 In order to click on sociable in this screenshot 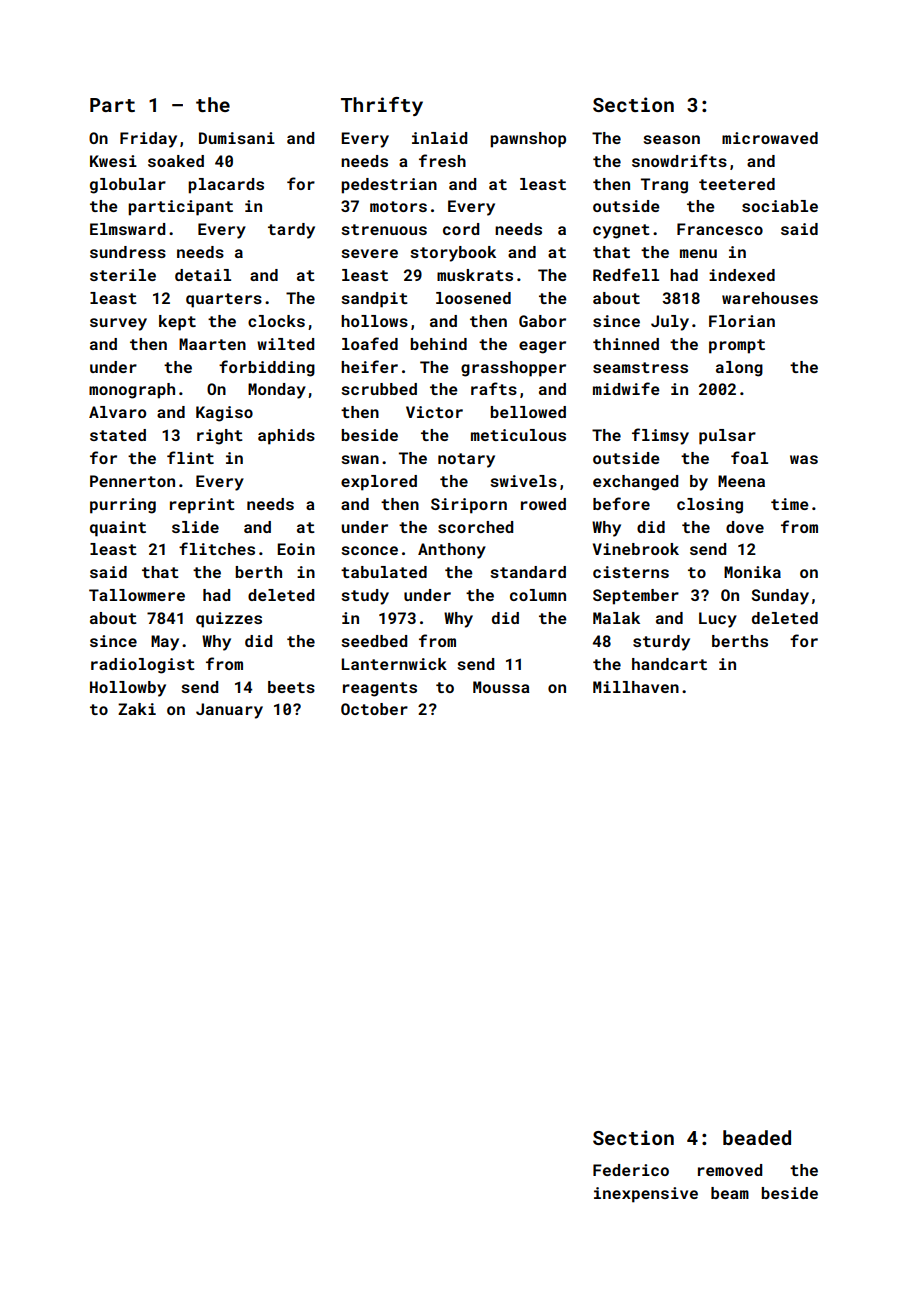, I will do `click(780, 206)`.
